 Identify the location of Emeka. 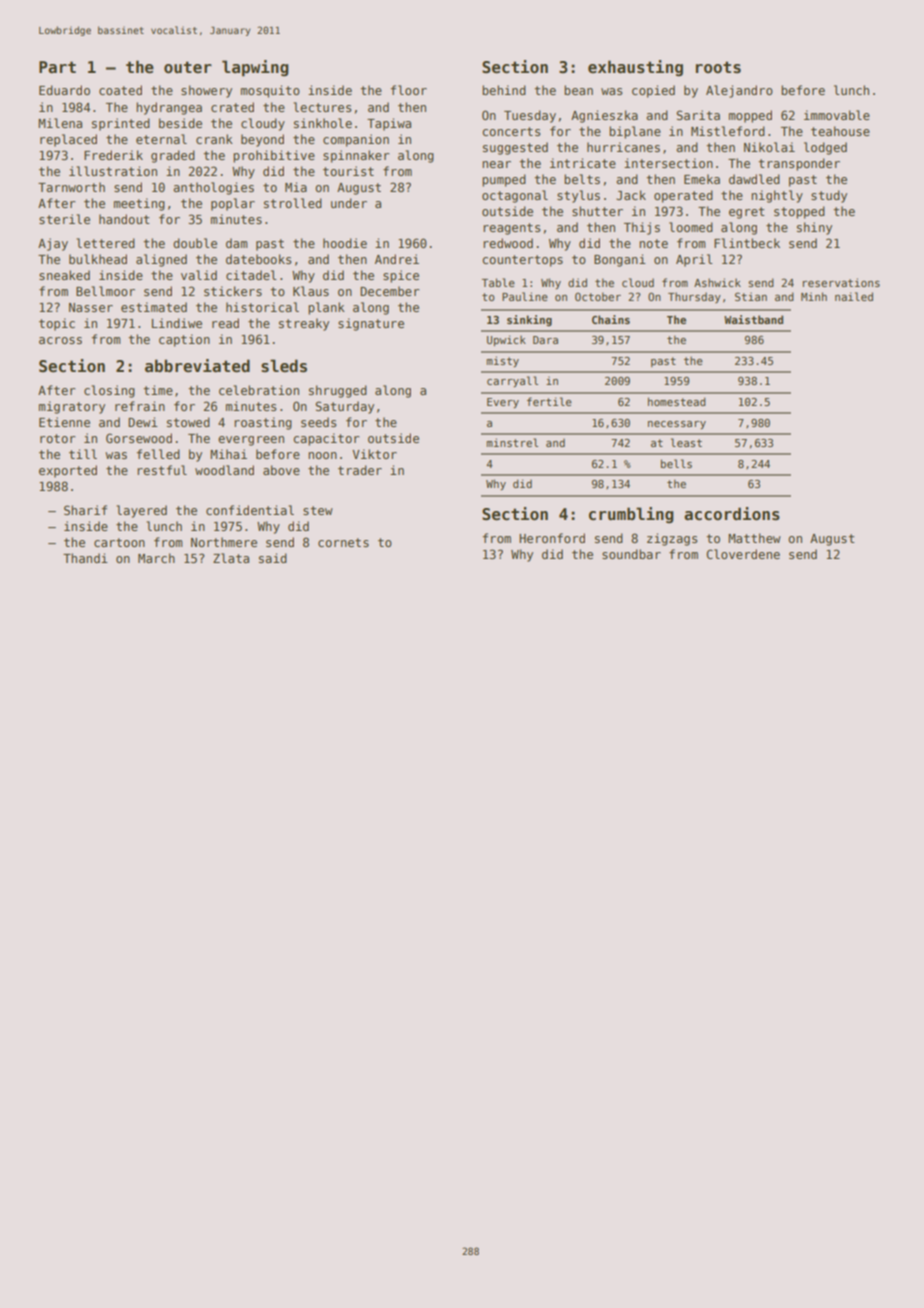
(702, 179).
